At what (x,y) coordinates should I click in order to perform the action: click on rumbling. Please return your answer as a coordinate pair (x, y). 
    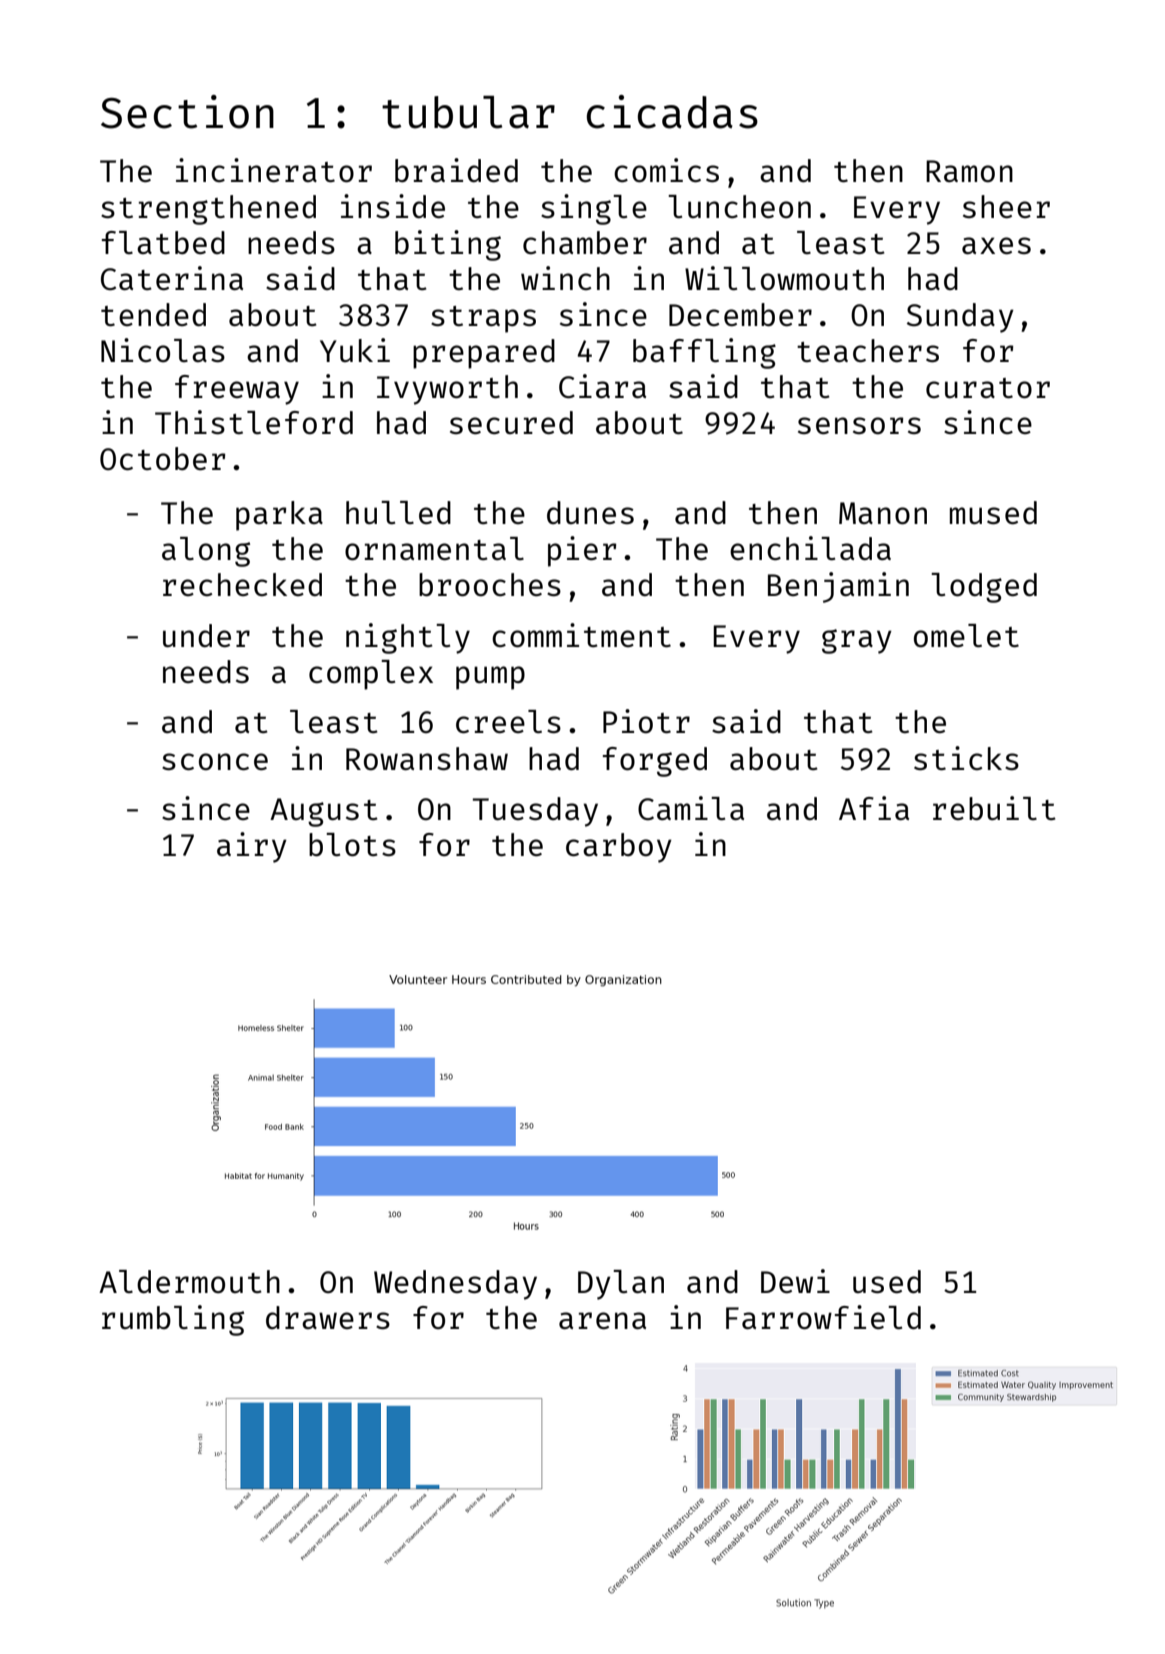
    Looking at the image, I should click on (173, 1320).
